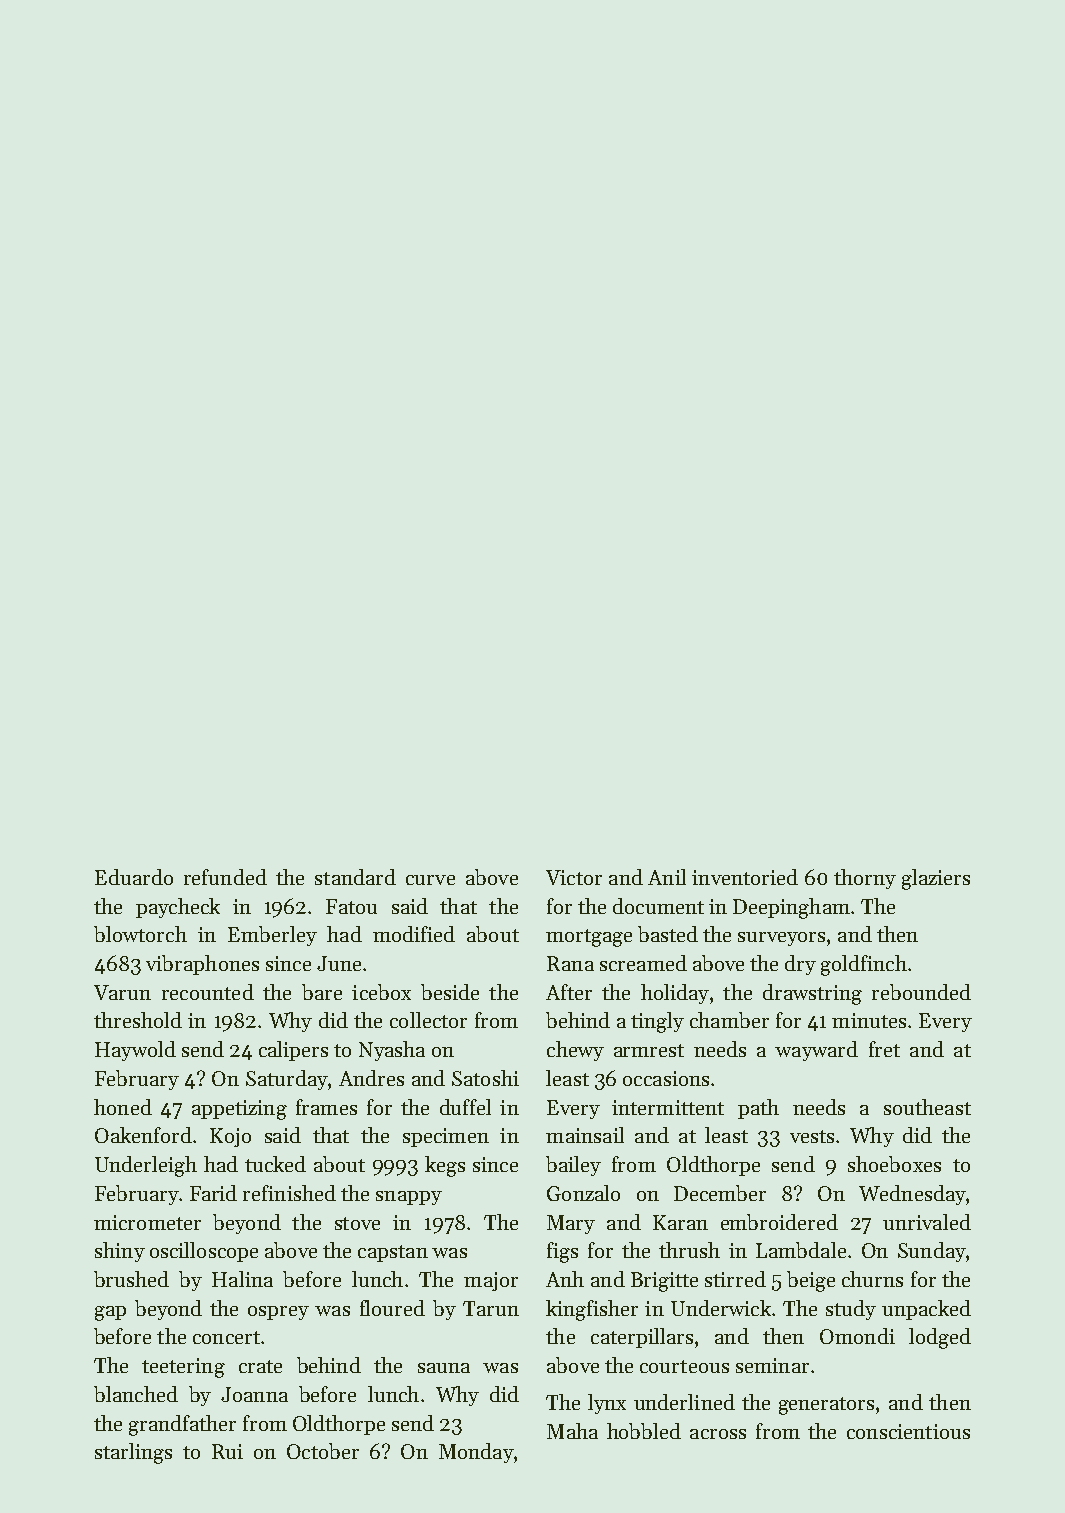 The height and width of the document is (1513, 1065). I want to click on micrometer, so click(147, 1222).
